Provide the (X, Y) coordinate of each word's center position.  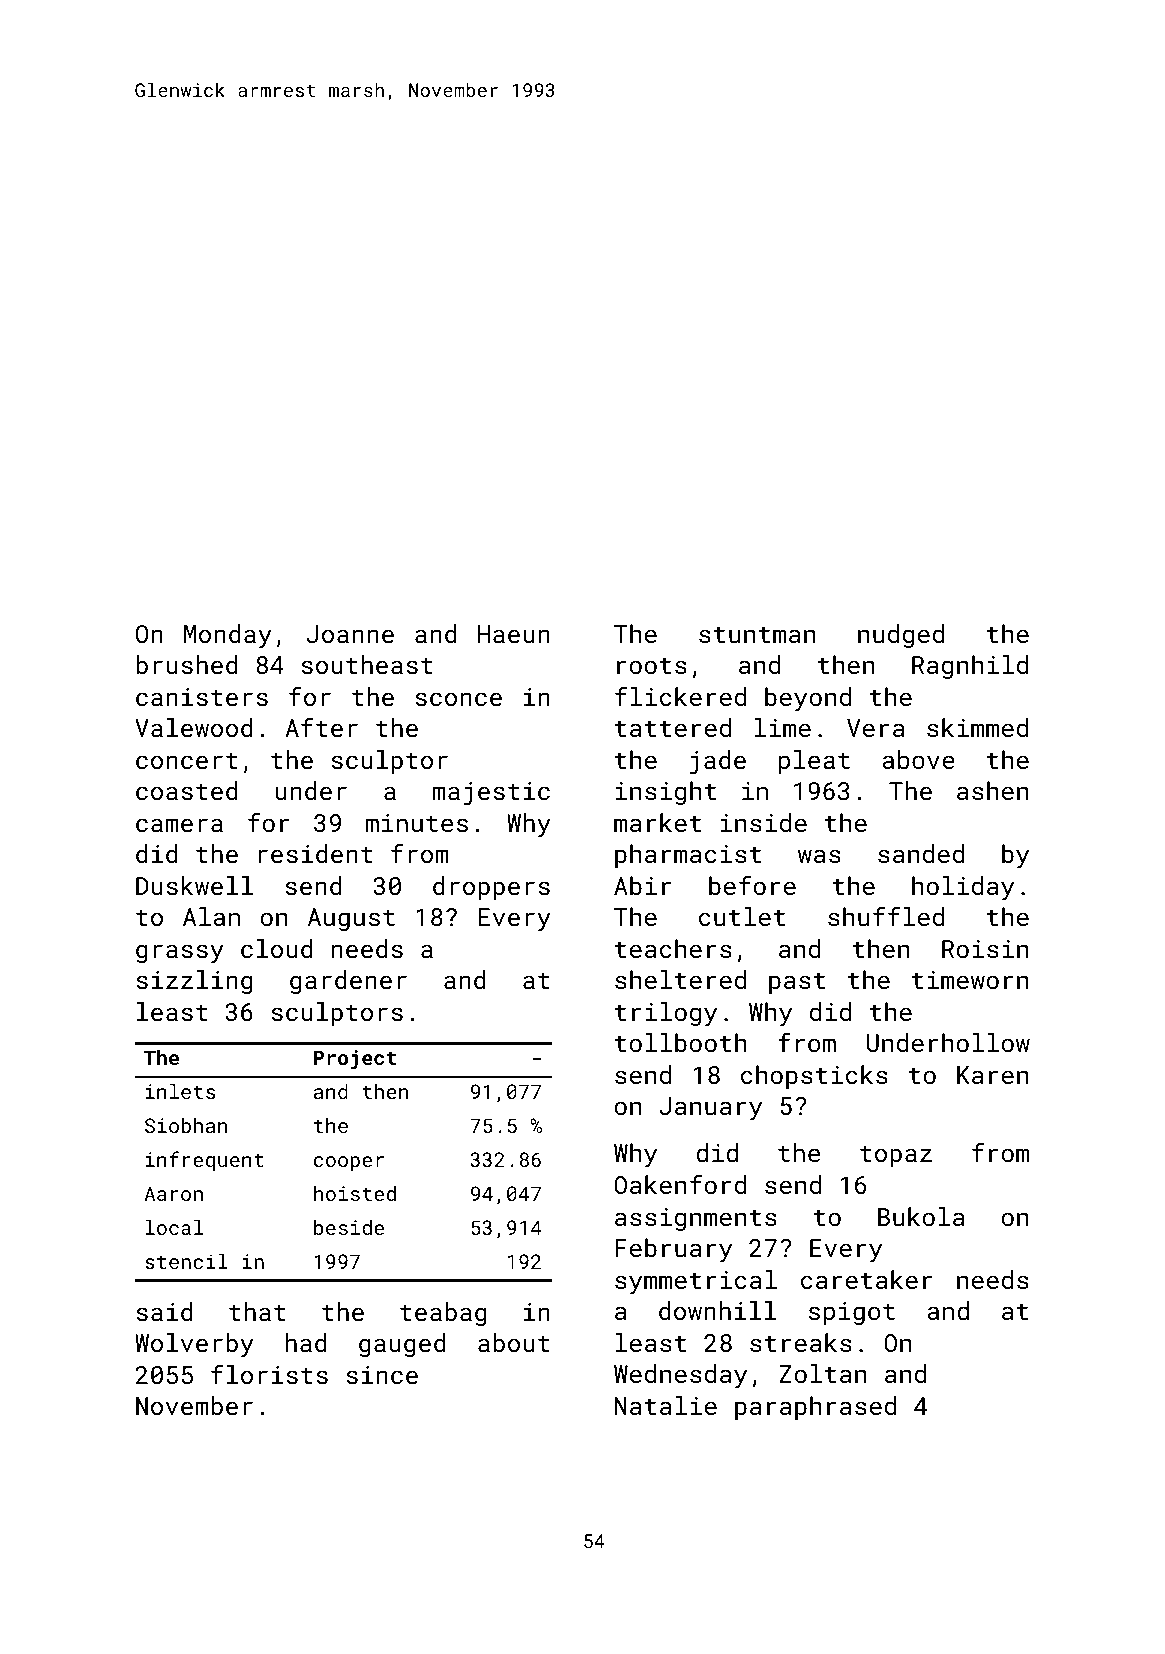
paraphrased (815, 1408)
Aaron (173, 1193)
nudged (901, 636)
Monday (228, 636)
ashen (992, 790)
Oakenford (680, 1184)
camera (179, 825)
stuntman (757, 634)
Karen (992, 1075)
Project (355, 1060)
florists (269, 1374)
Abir (643, 885)
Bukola (921, 1216)
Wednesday (680, 1376)
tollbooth (681, 1042)
